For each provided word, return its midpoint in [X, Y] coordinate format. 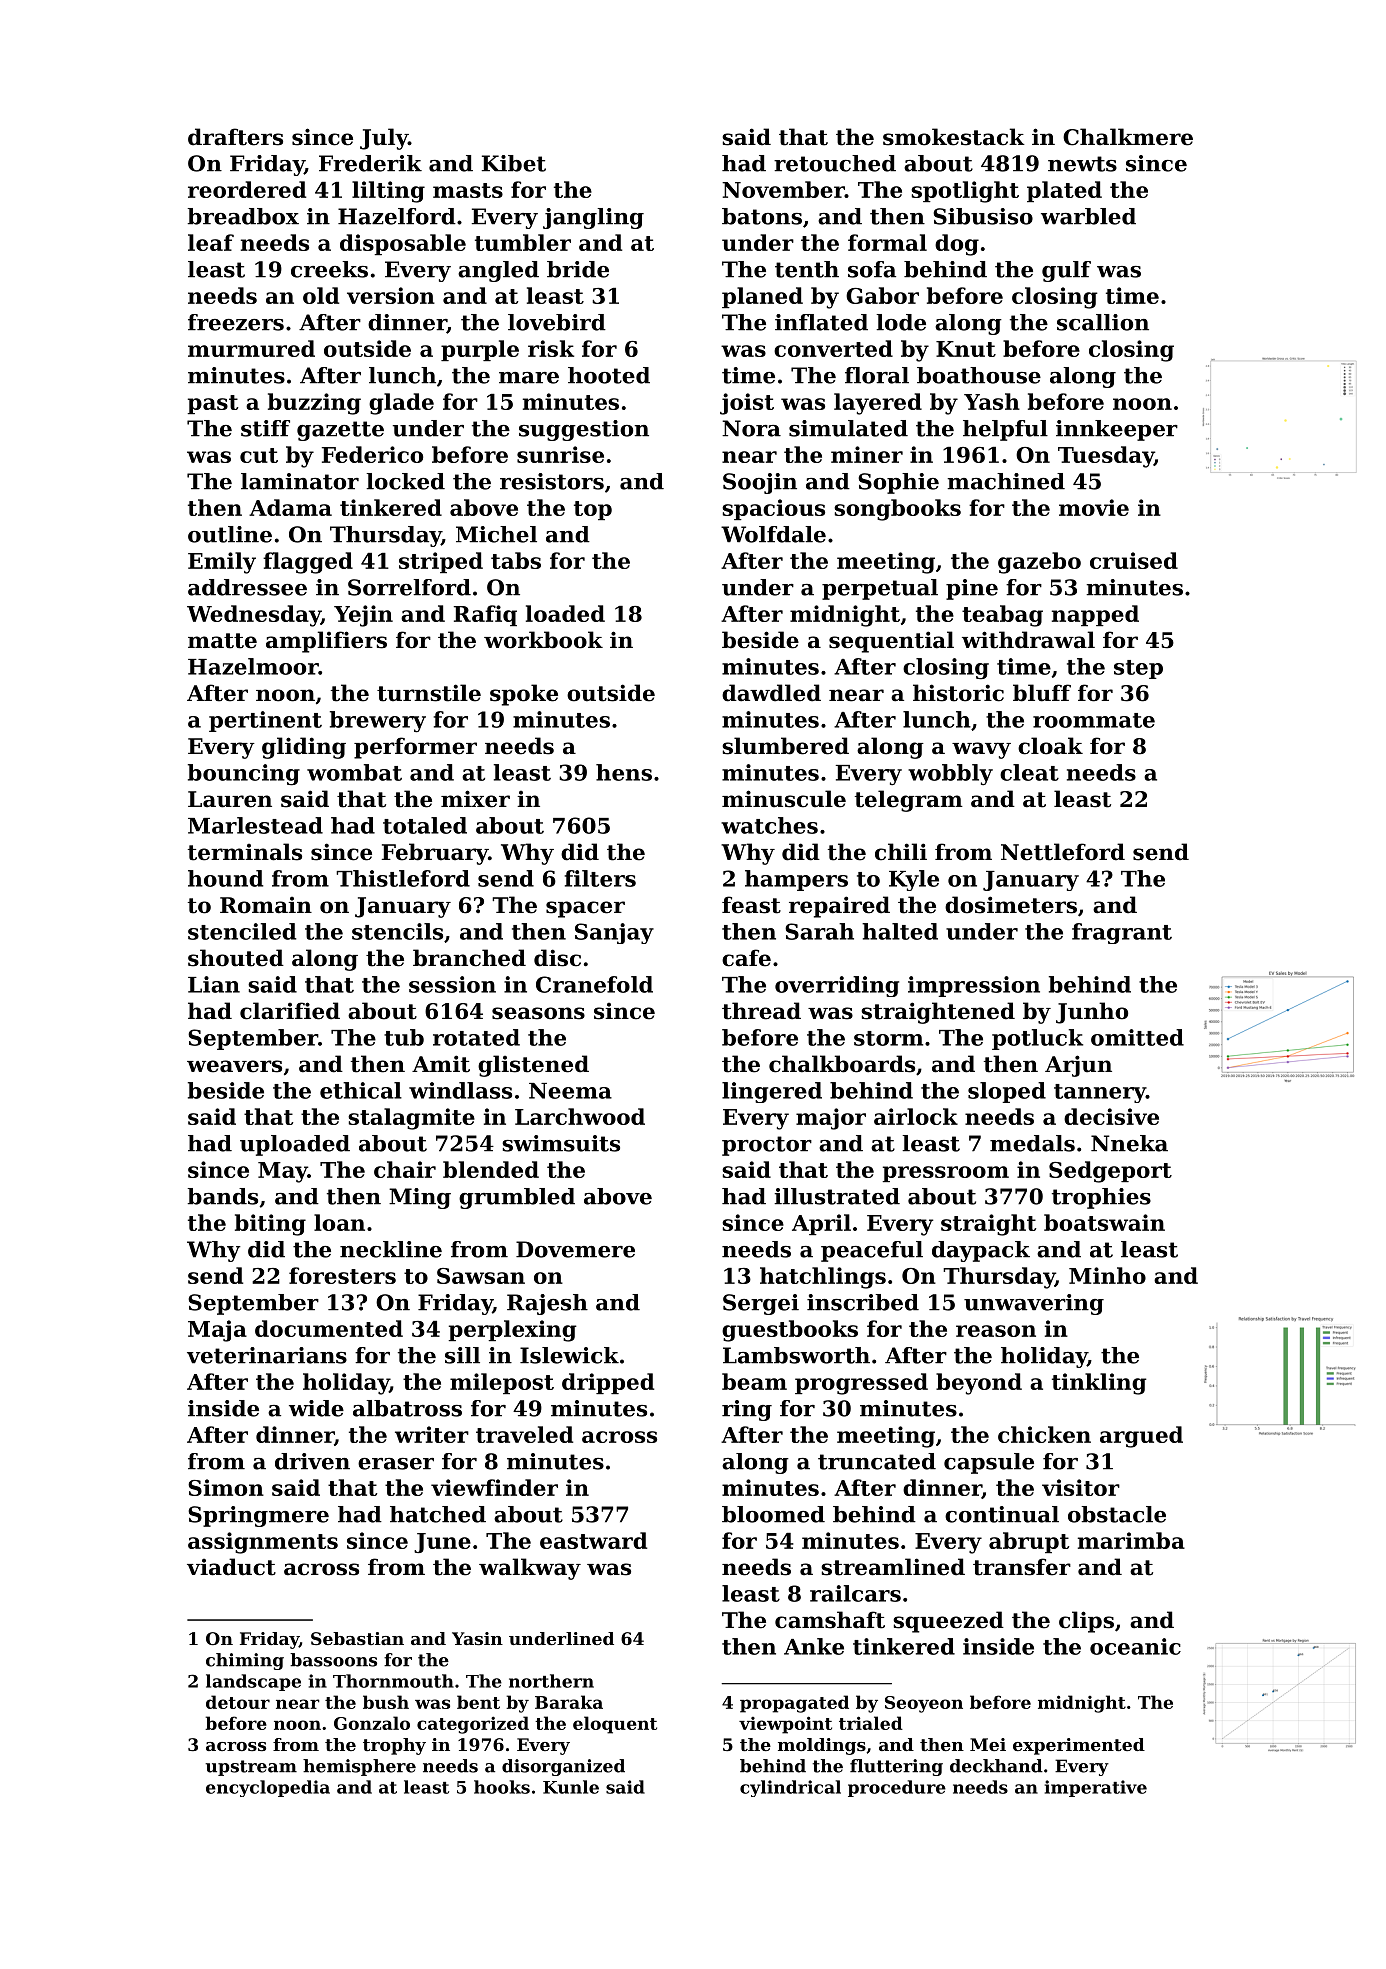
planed [762, 297]
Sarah [819, 931]
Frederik [370, 163]
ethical [361, 1090]
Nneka [1129, 1143]
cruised [1134, 560]
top [593, 510]
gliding [304, 748]
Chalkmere [1128, 137]
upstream [251, 1768]
